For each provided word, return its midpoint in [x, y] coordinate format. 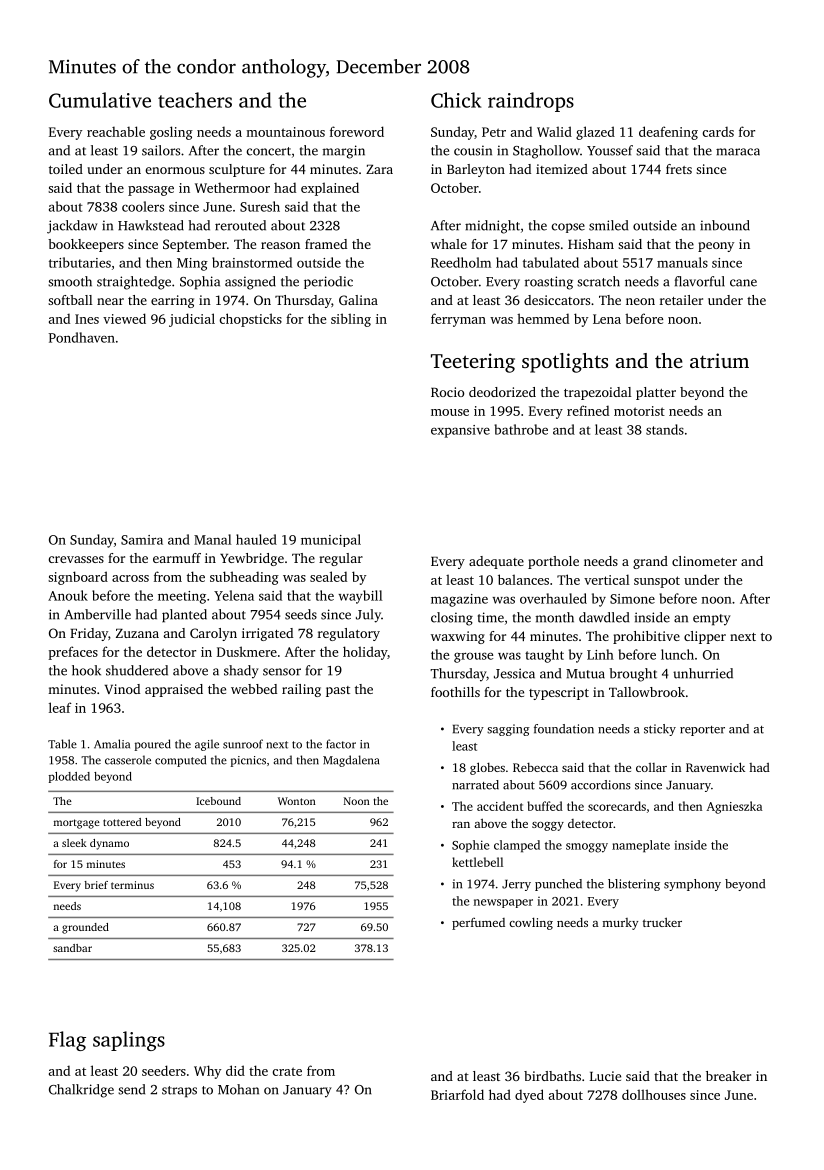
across [130, 578]
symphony [692, 885]
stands [665, 429]
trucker [662, 922]
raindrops [531, 102]
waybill [360, 597]
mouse [450, 412]
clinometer [704, 561]
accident [500, 806]
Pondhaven [82, 337]
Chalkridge [81, 1091]
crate [287, 1071]
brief [96, 885]
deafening [668, 133]
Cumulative [100, 100]
